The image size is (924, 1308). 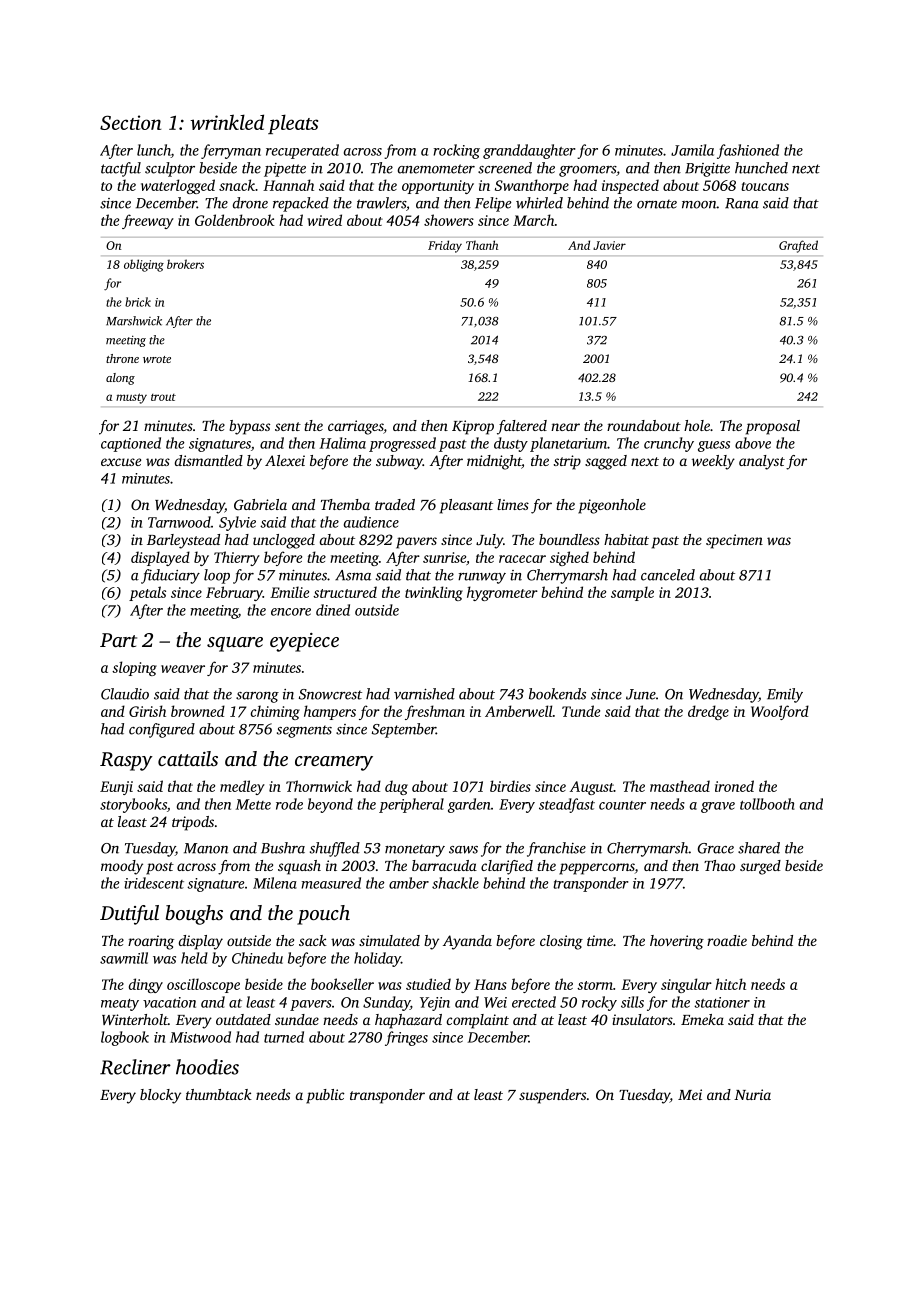 I want to click on dismantled, so click(x=209, y=460).
